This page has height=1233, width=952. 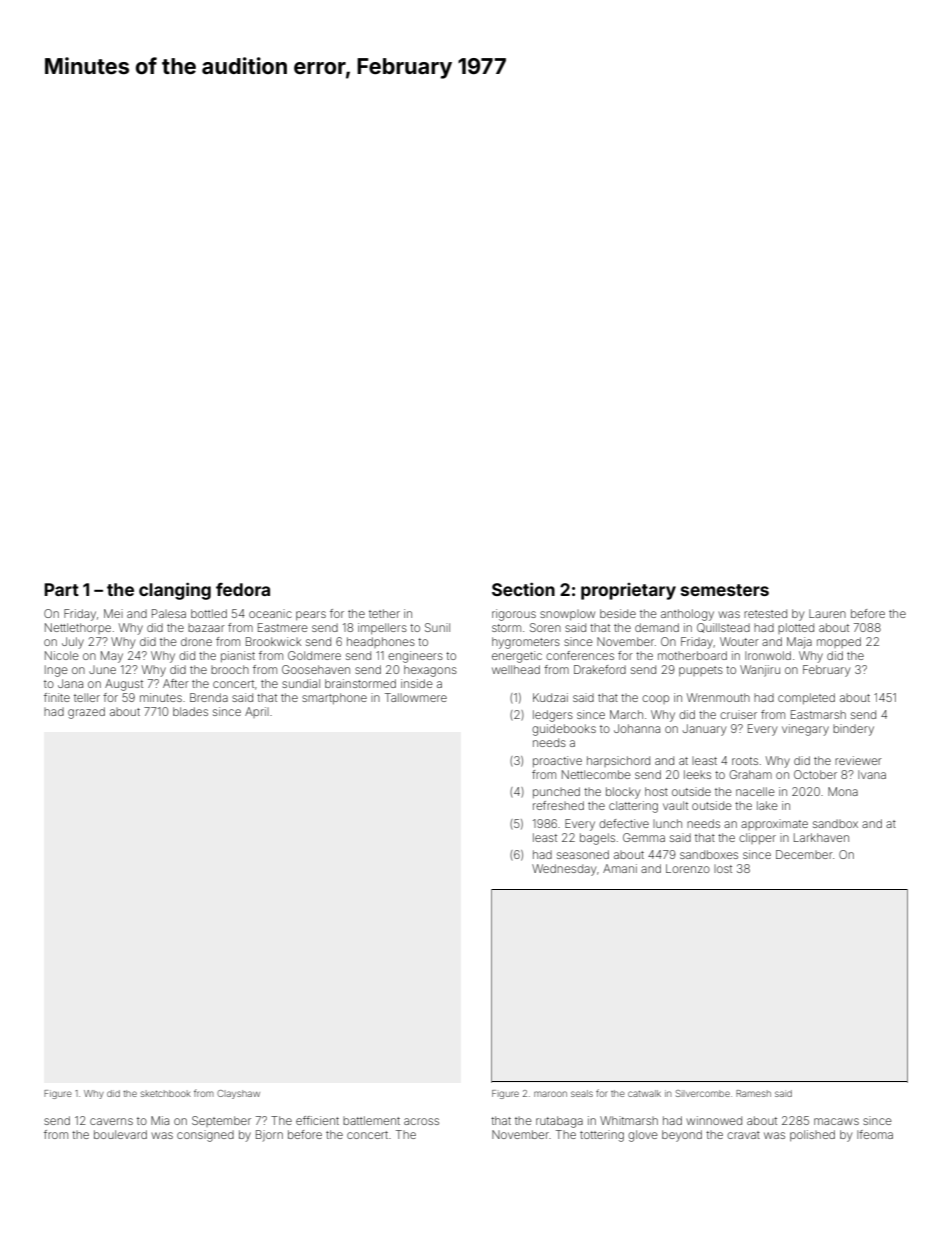 I want to click on tottering, so click(x=602, y=1136).
